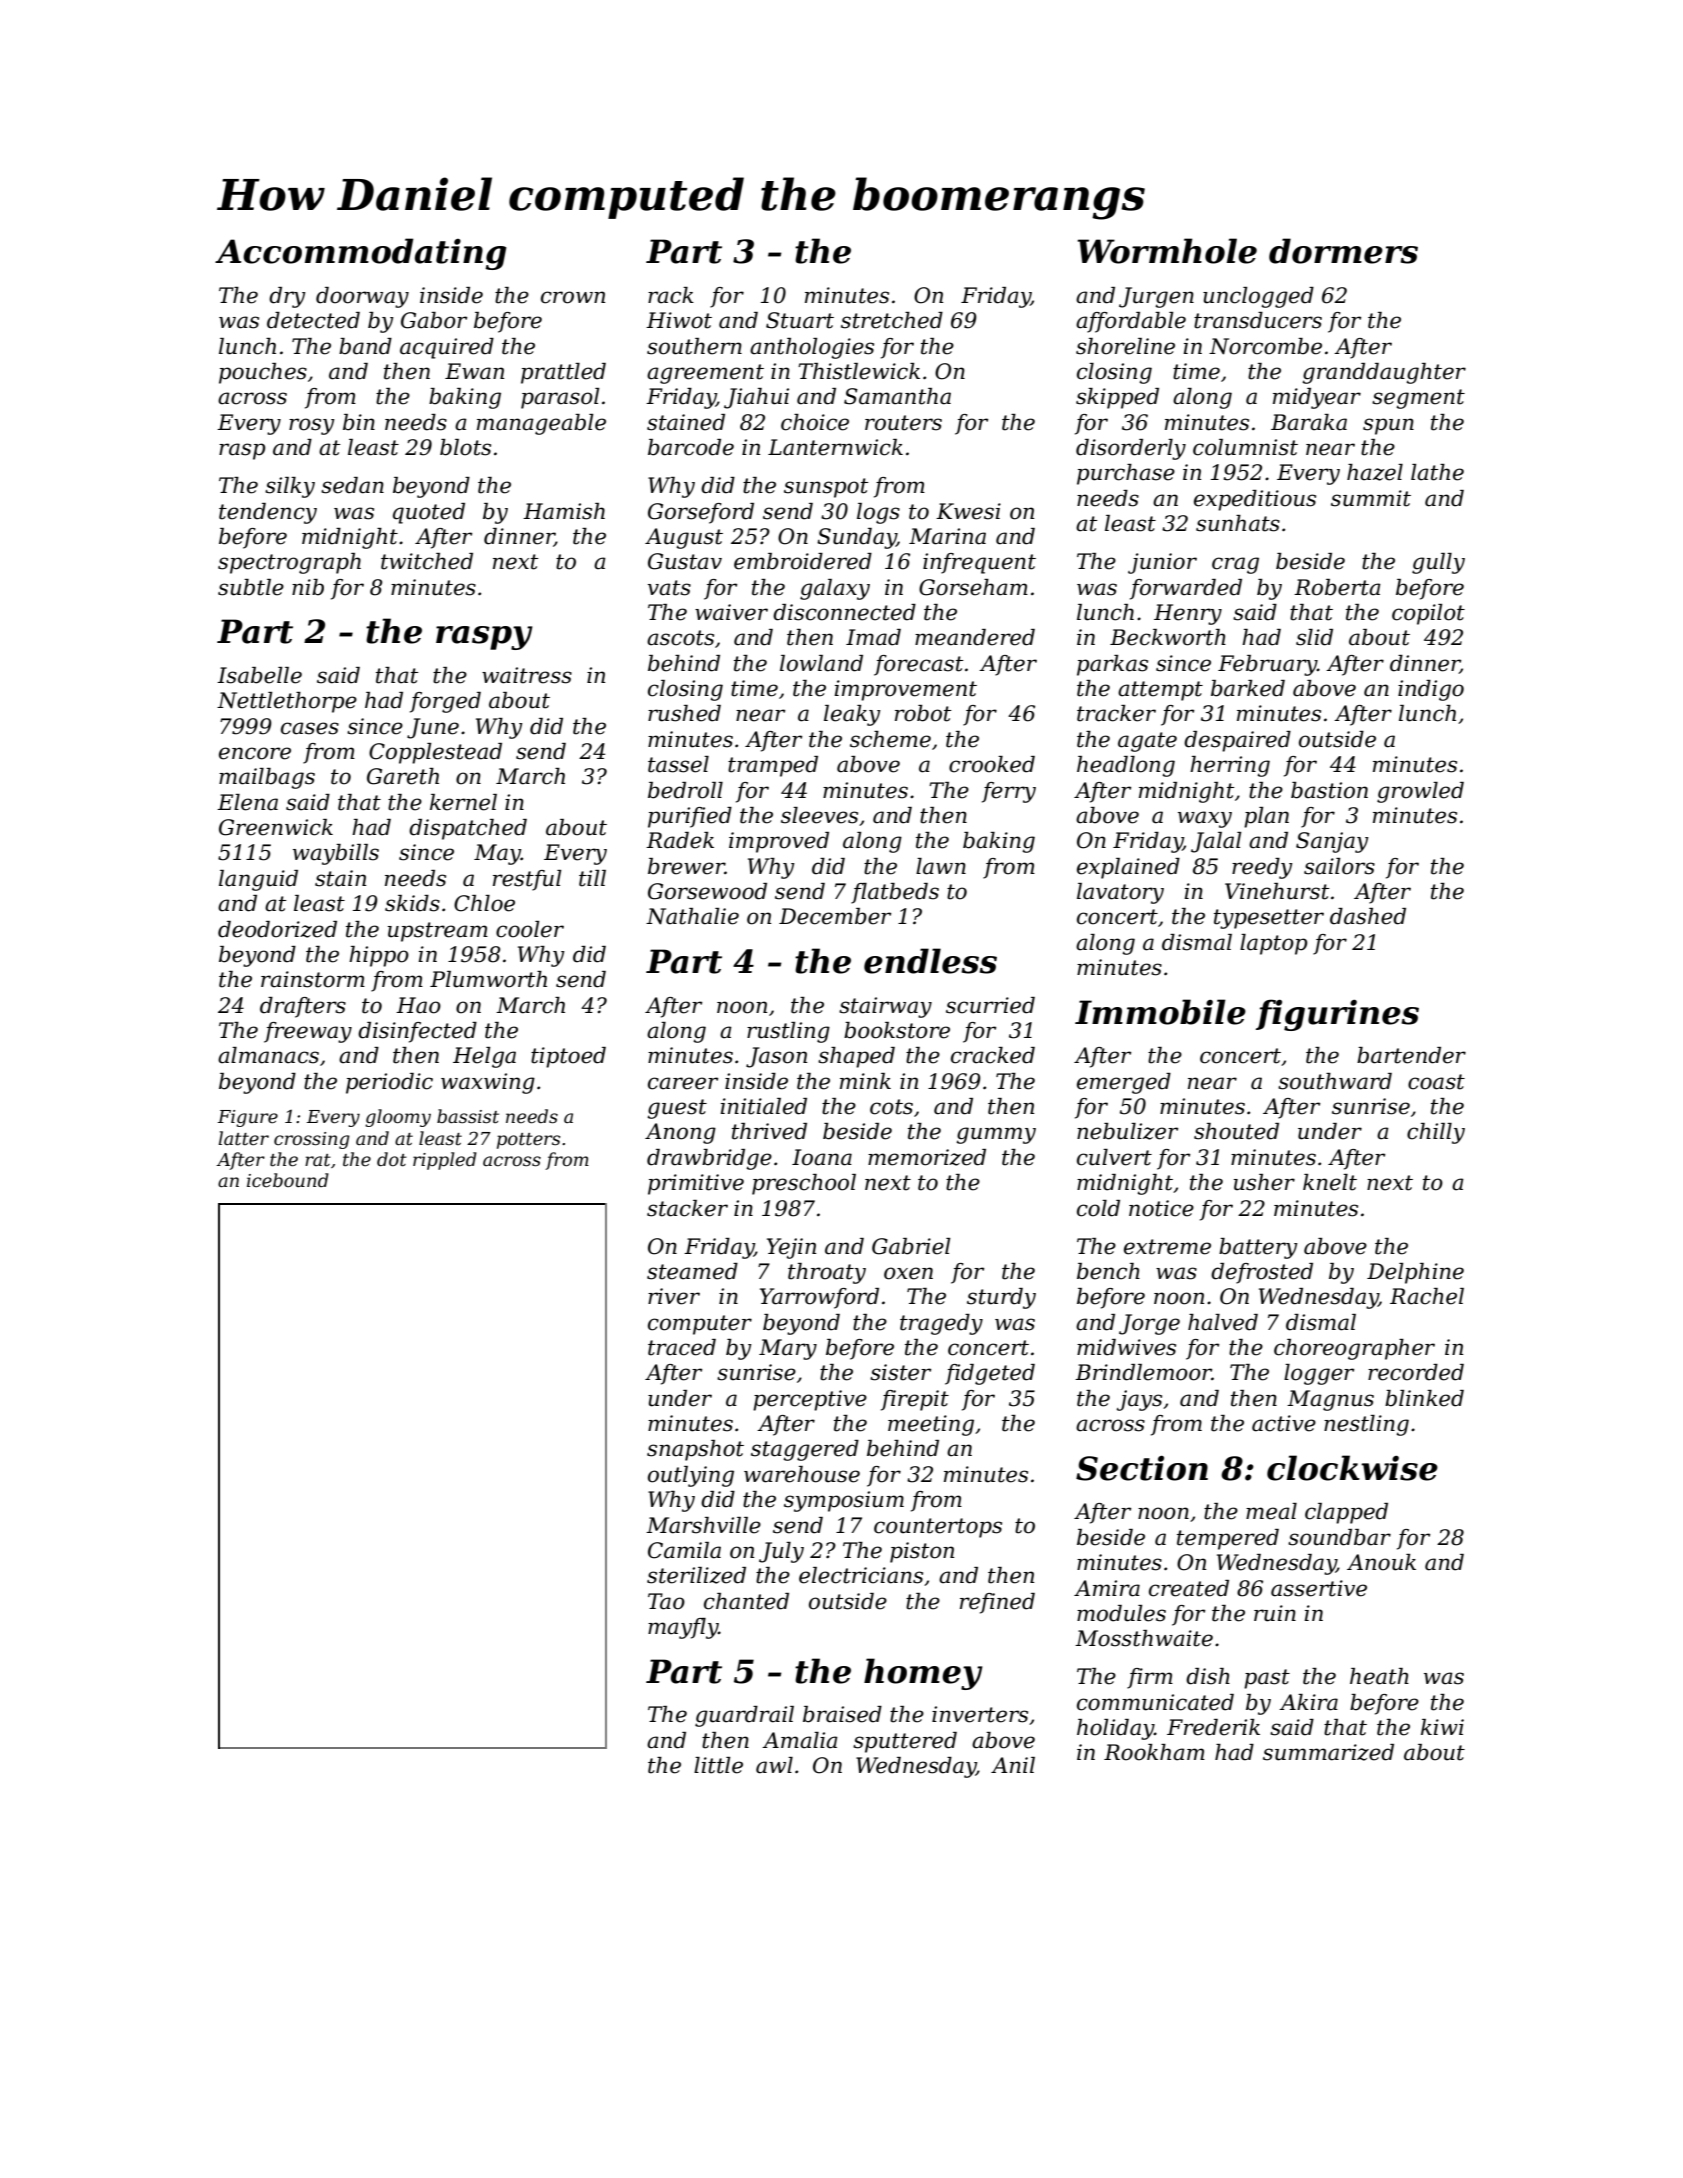  I want to click on Elena, so click(247, 802).
